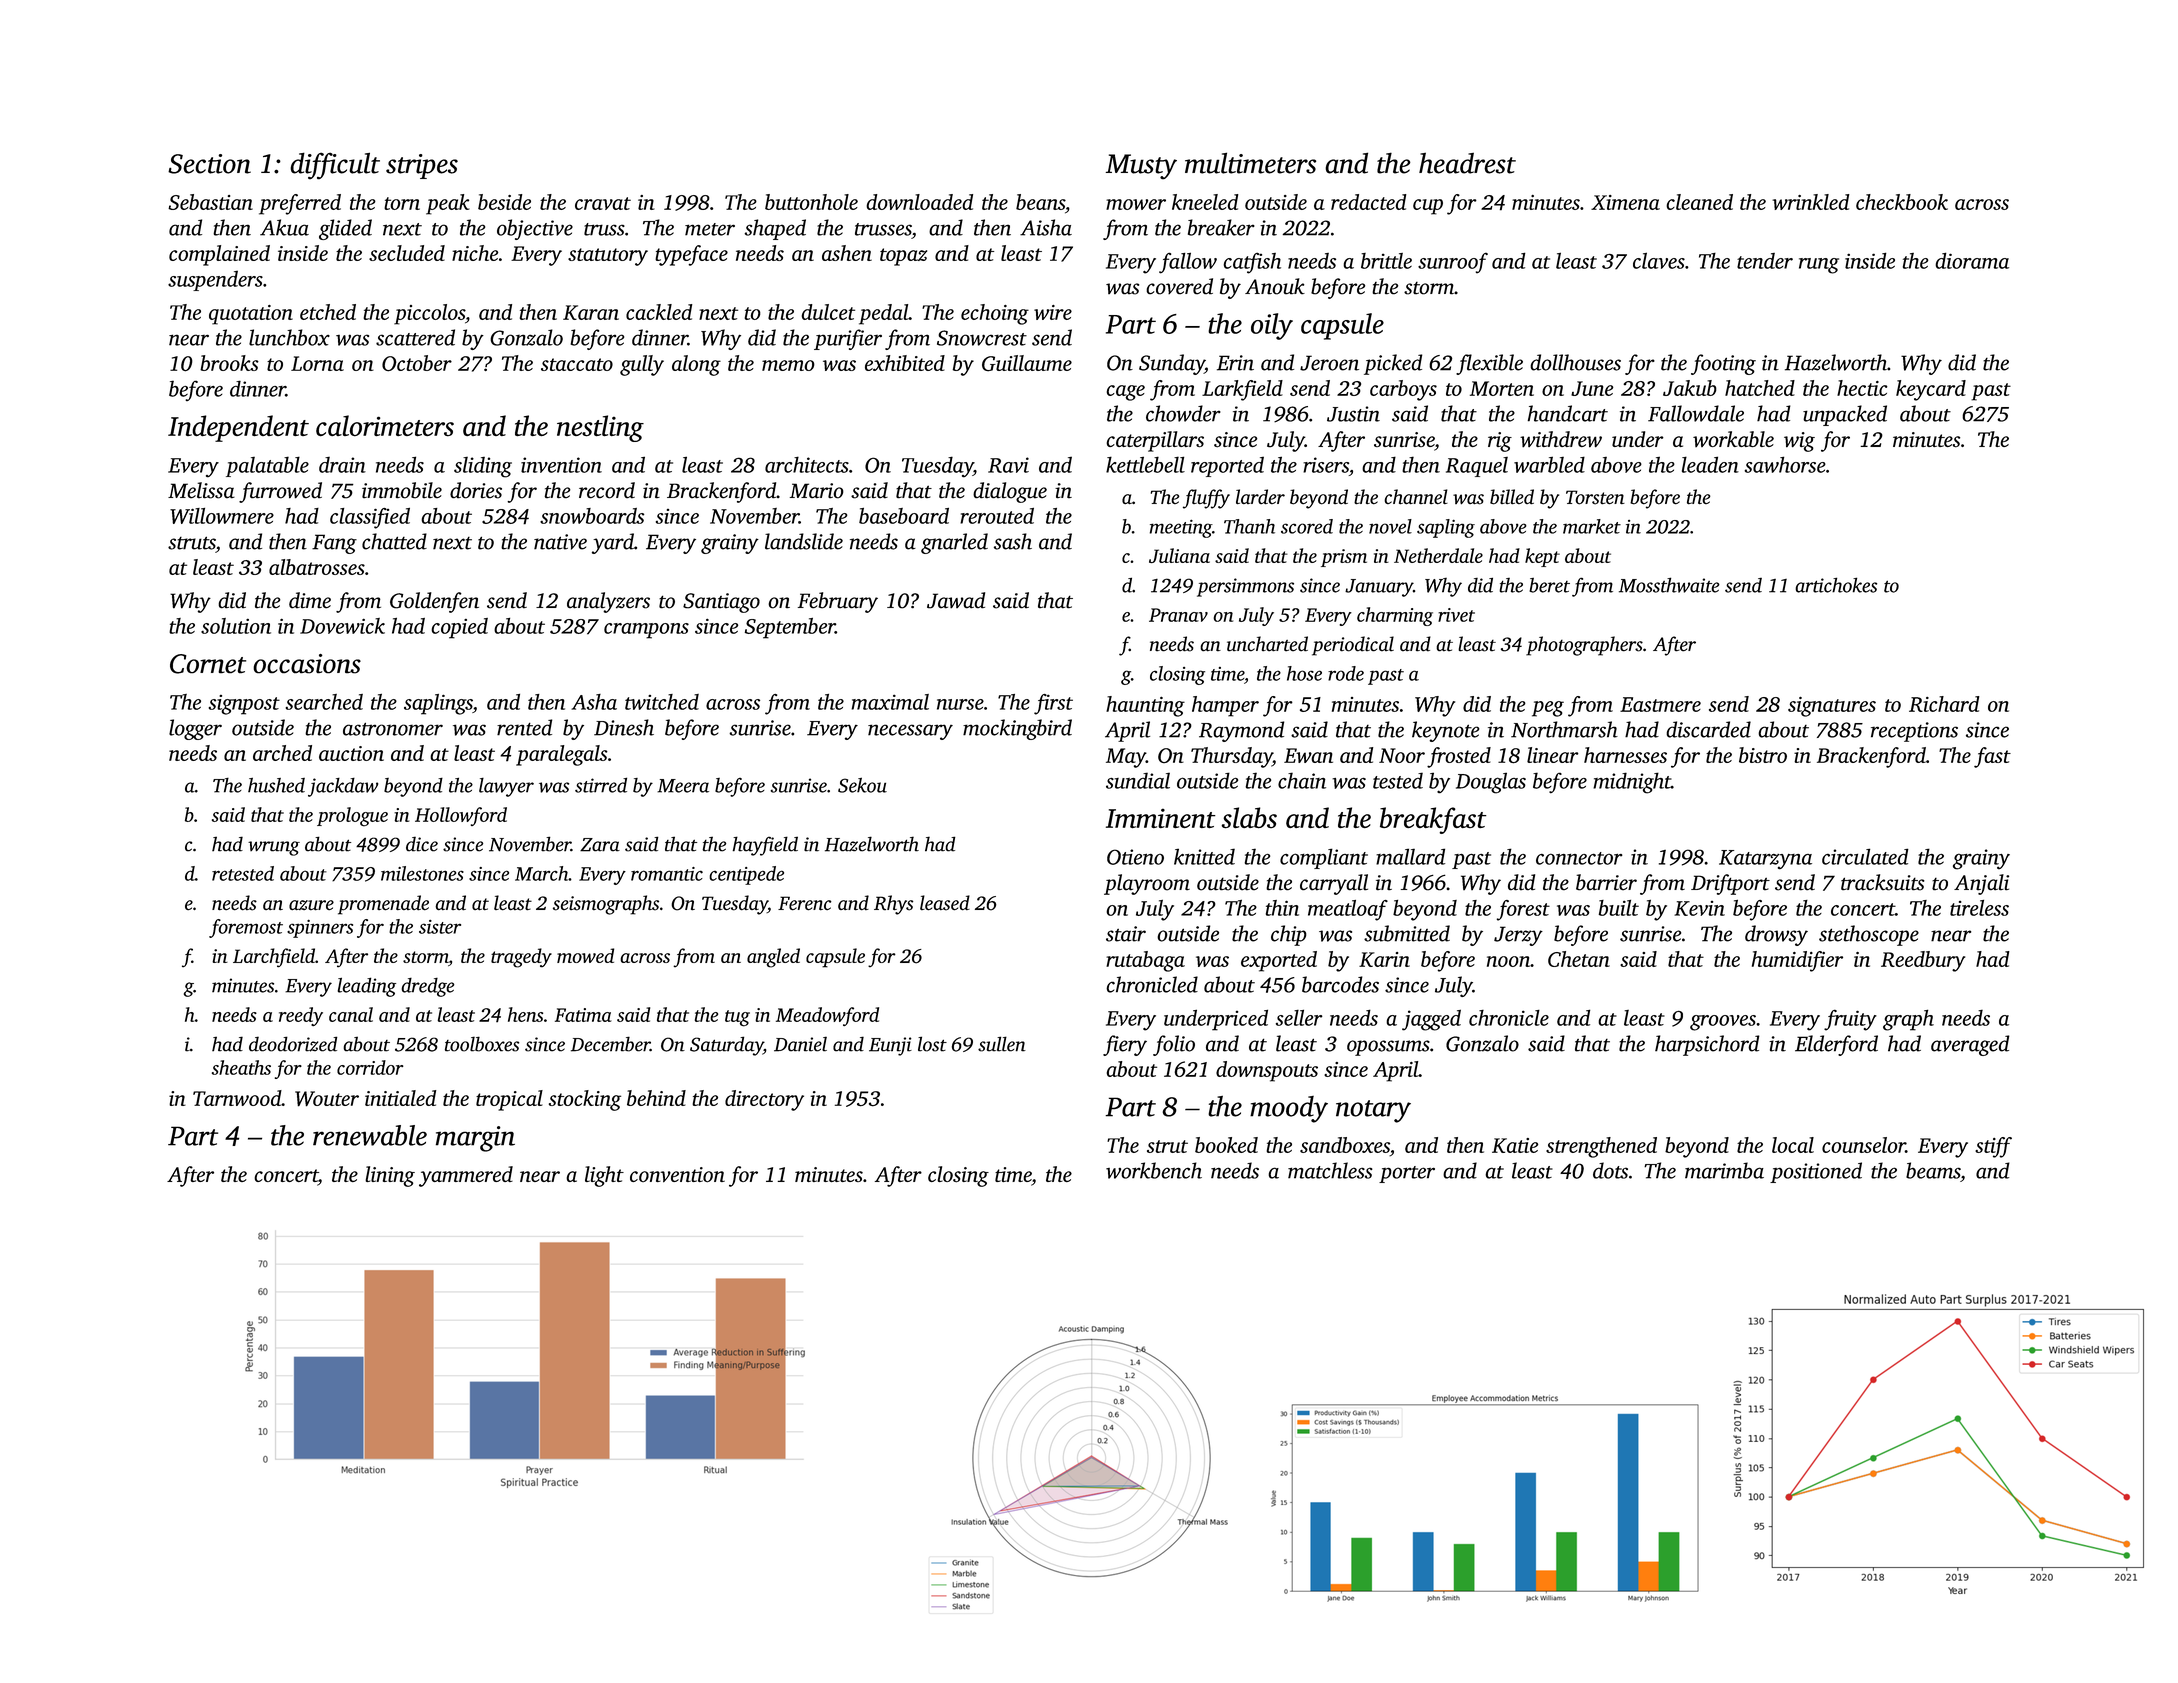 The width and height of the image is (2178, 1683). I want to click on beans, so click(1040, 202).
